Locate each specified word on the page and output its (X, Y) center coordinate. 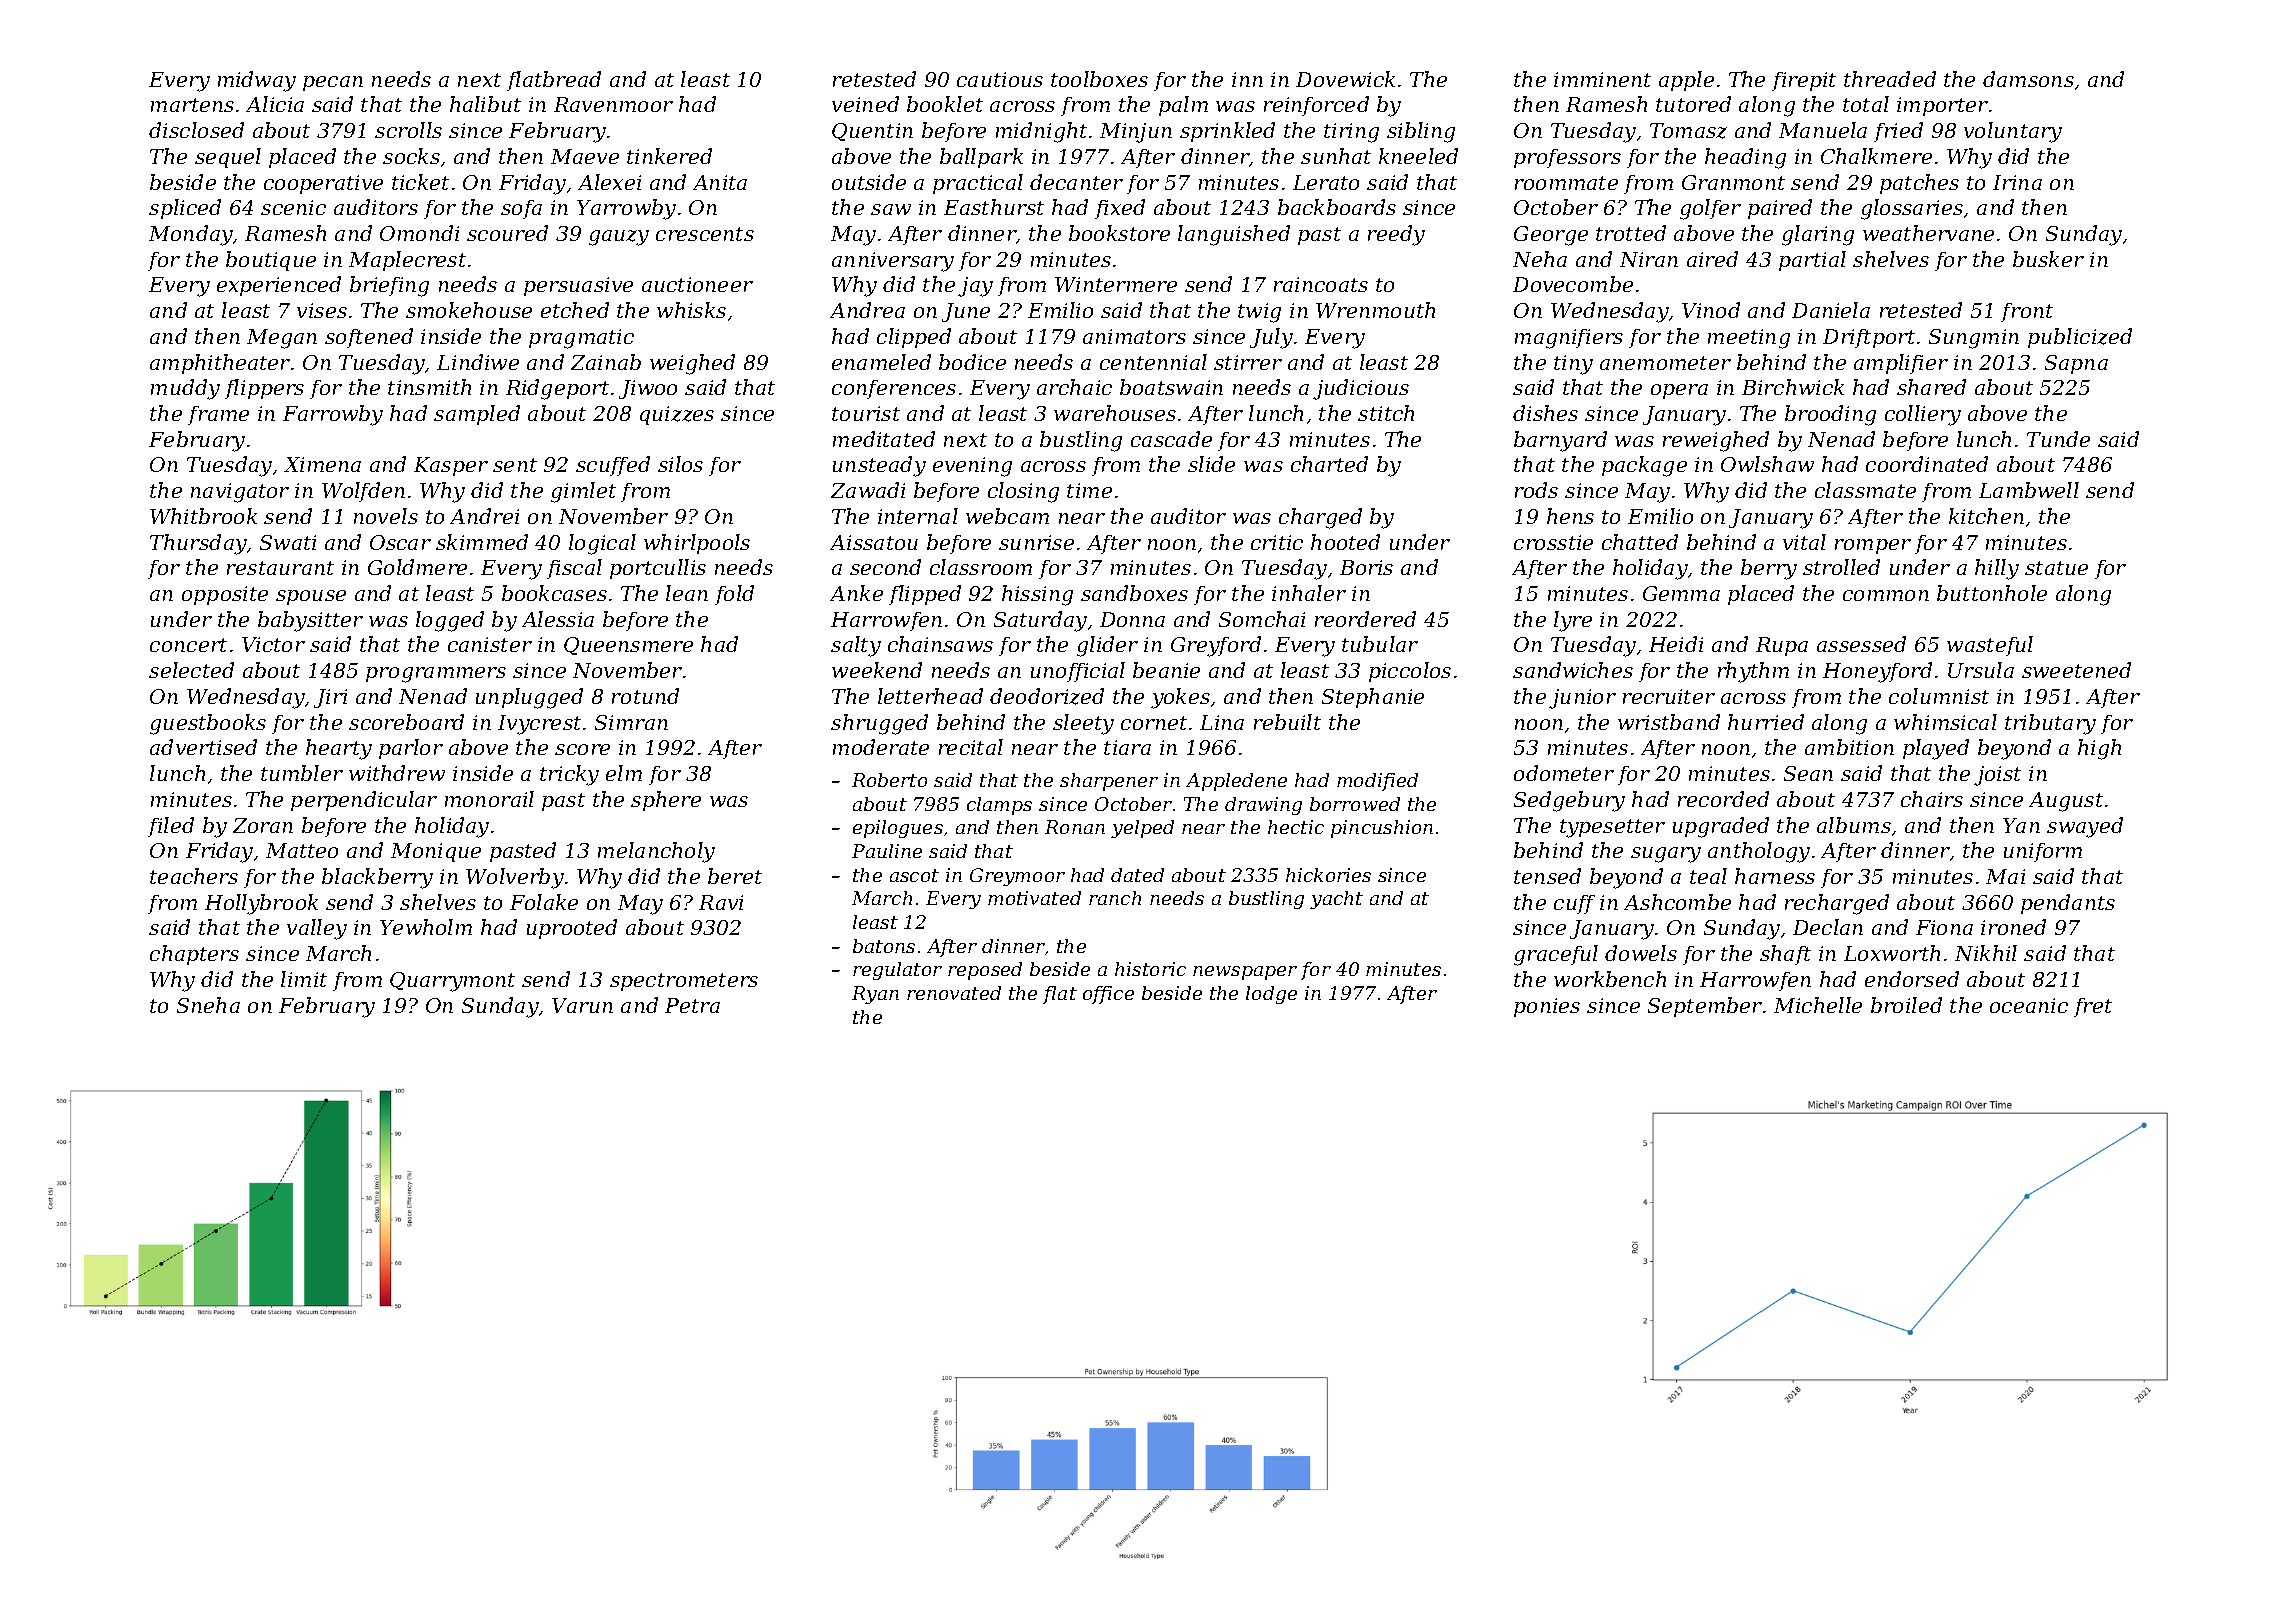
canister (490, 644)
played (1936, 749)
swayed (2085, 827)
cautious (1000, 79)
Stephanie (1373, 698)
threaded (1890, 79)
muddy (185, 389)
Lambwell (2029, 490)
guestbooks (208, 724)
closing (1023, 492)
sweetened (2076, 670)
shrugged (879, 724)
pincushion (1382, 829)
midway (257, 81)
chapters (194, 955)
